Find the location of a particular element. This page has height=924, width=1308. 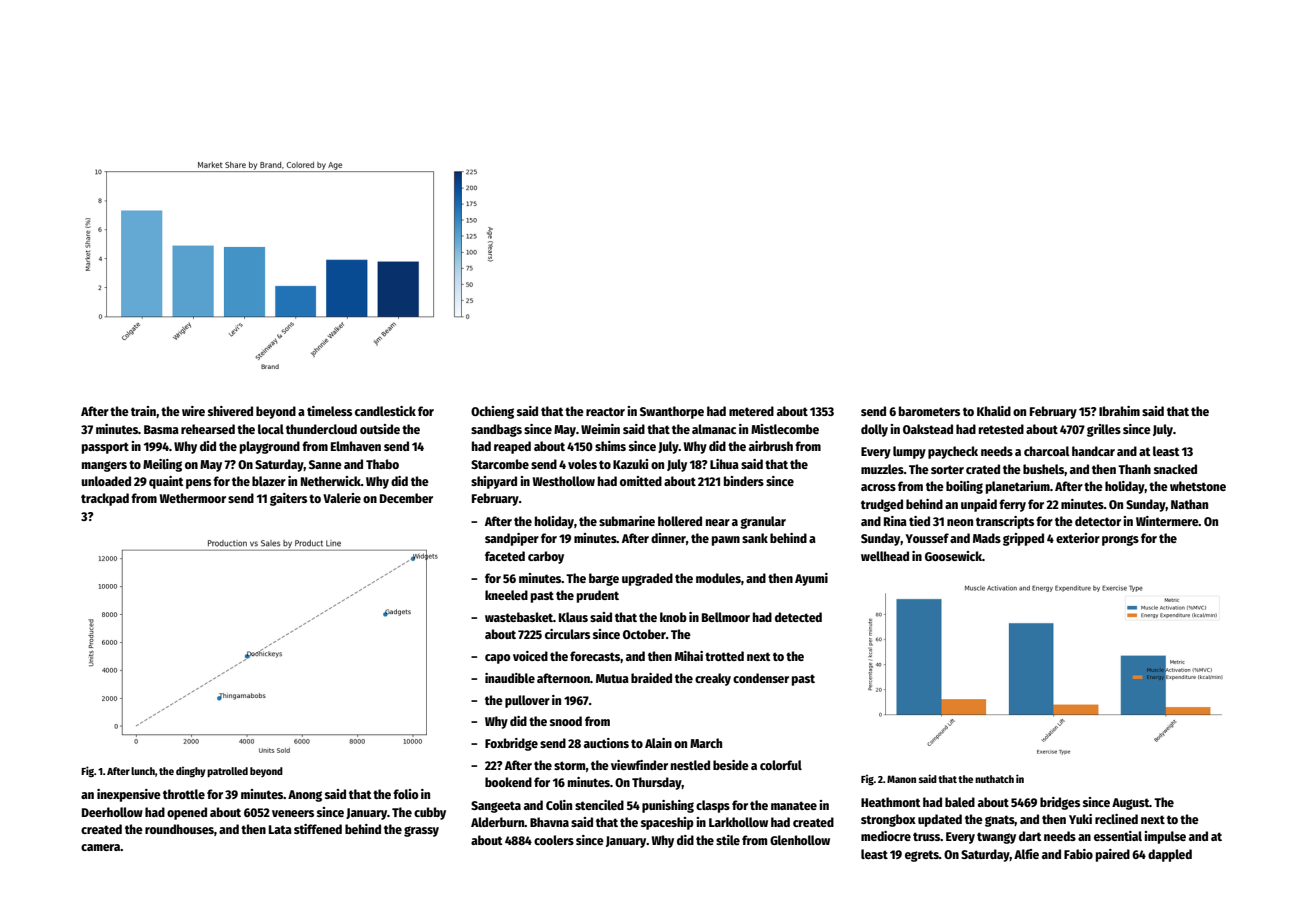

paycheck is located at coordinates (953, 452).
